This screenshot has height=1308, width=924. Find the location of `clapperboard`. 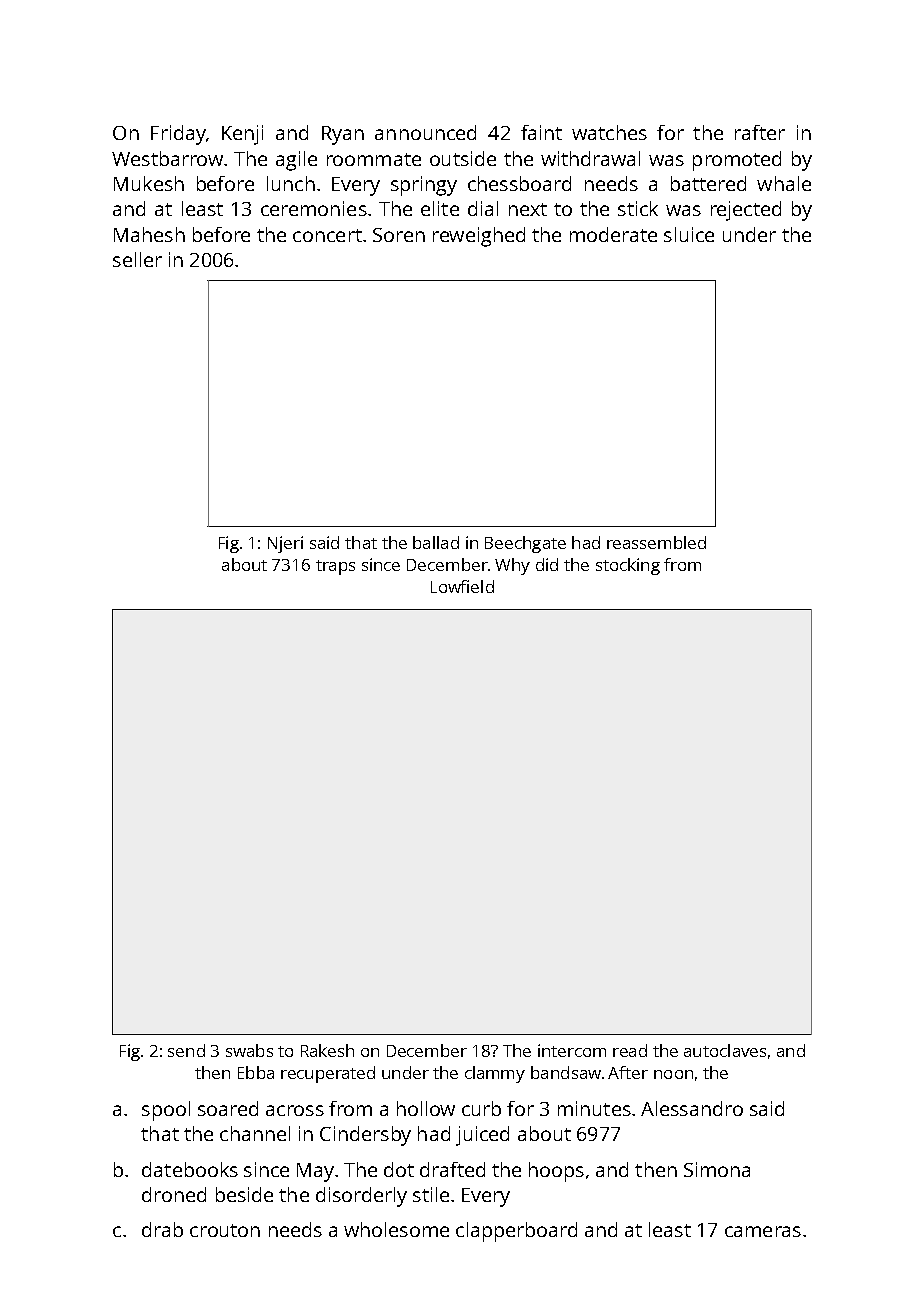

clapperboard is located at coordinates (516, 1232).
